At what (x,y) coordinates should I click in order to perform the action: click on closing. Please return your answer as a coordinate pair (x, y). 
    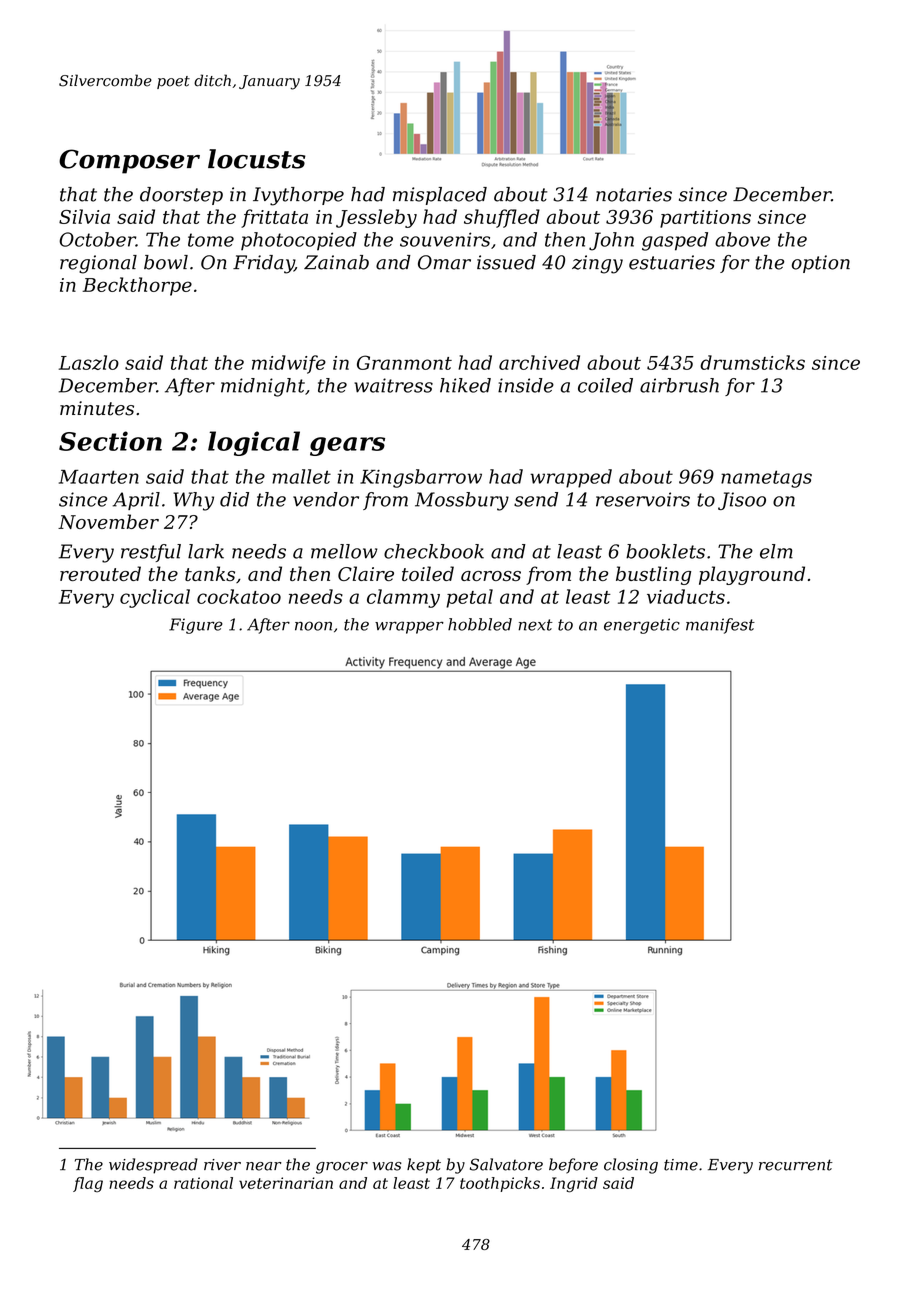
    Looking at the image, I should click on (631, 1166).
